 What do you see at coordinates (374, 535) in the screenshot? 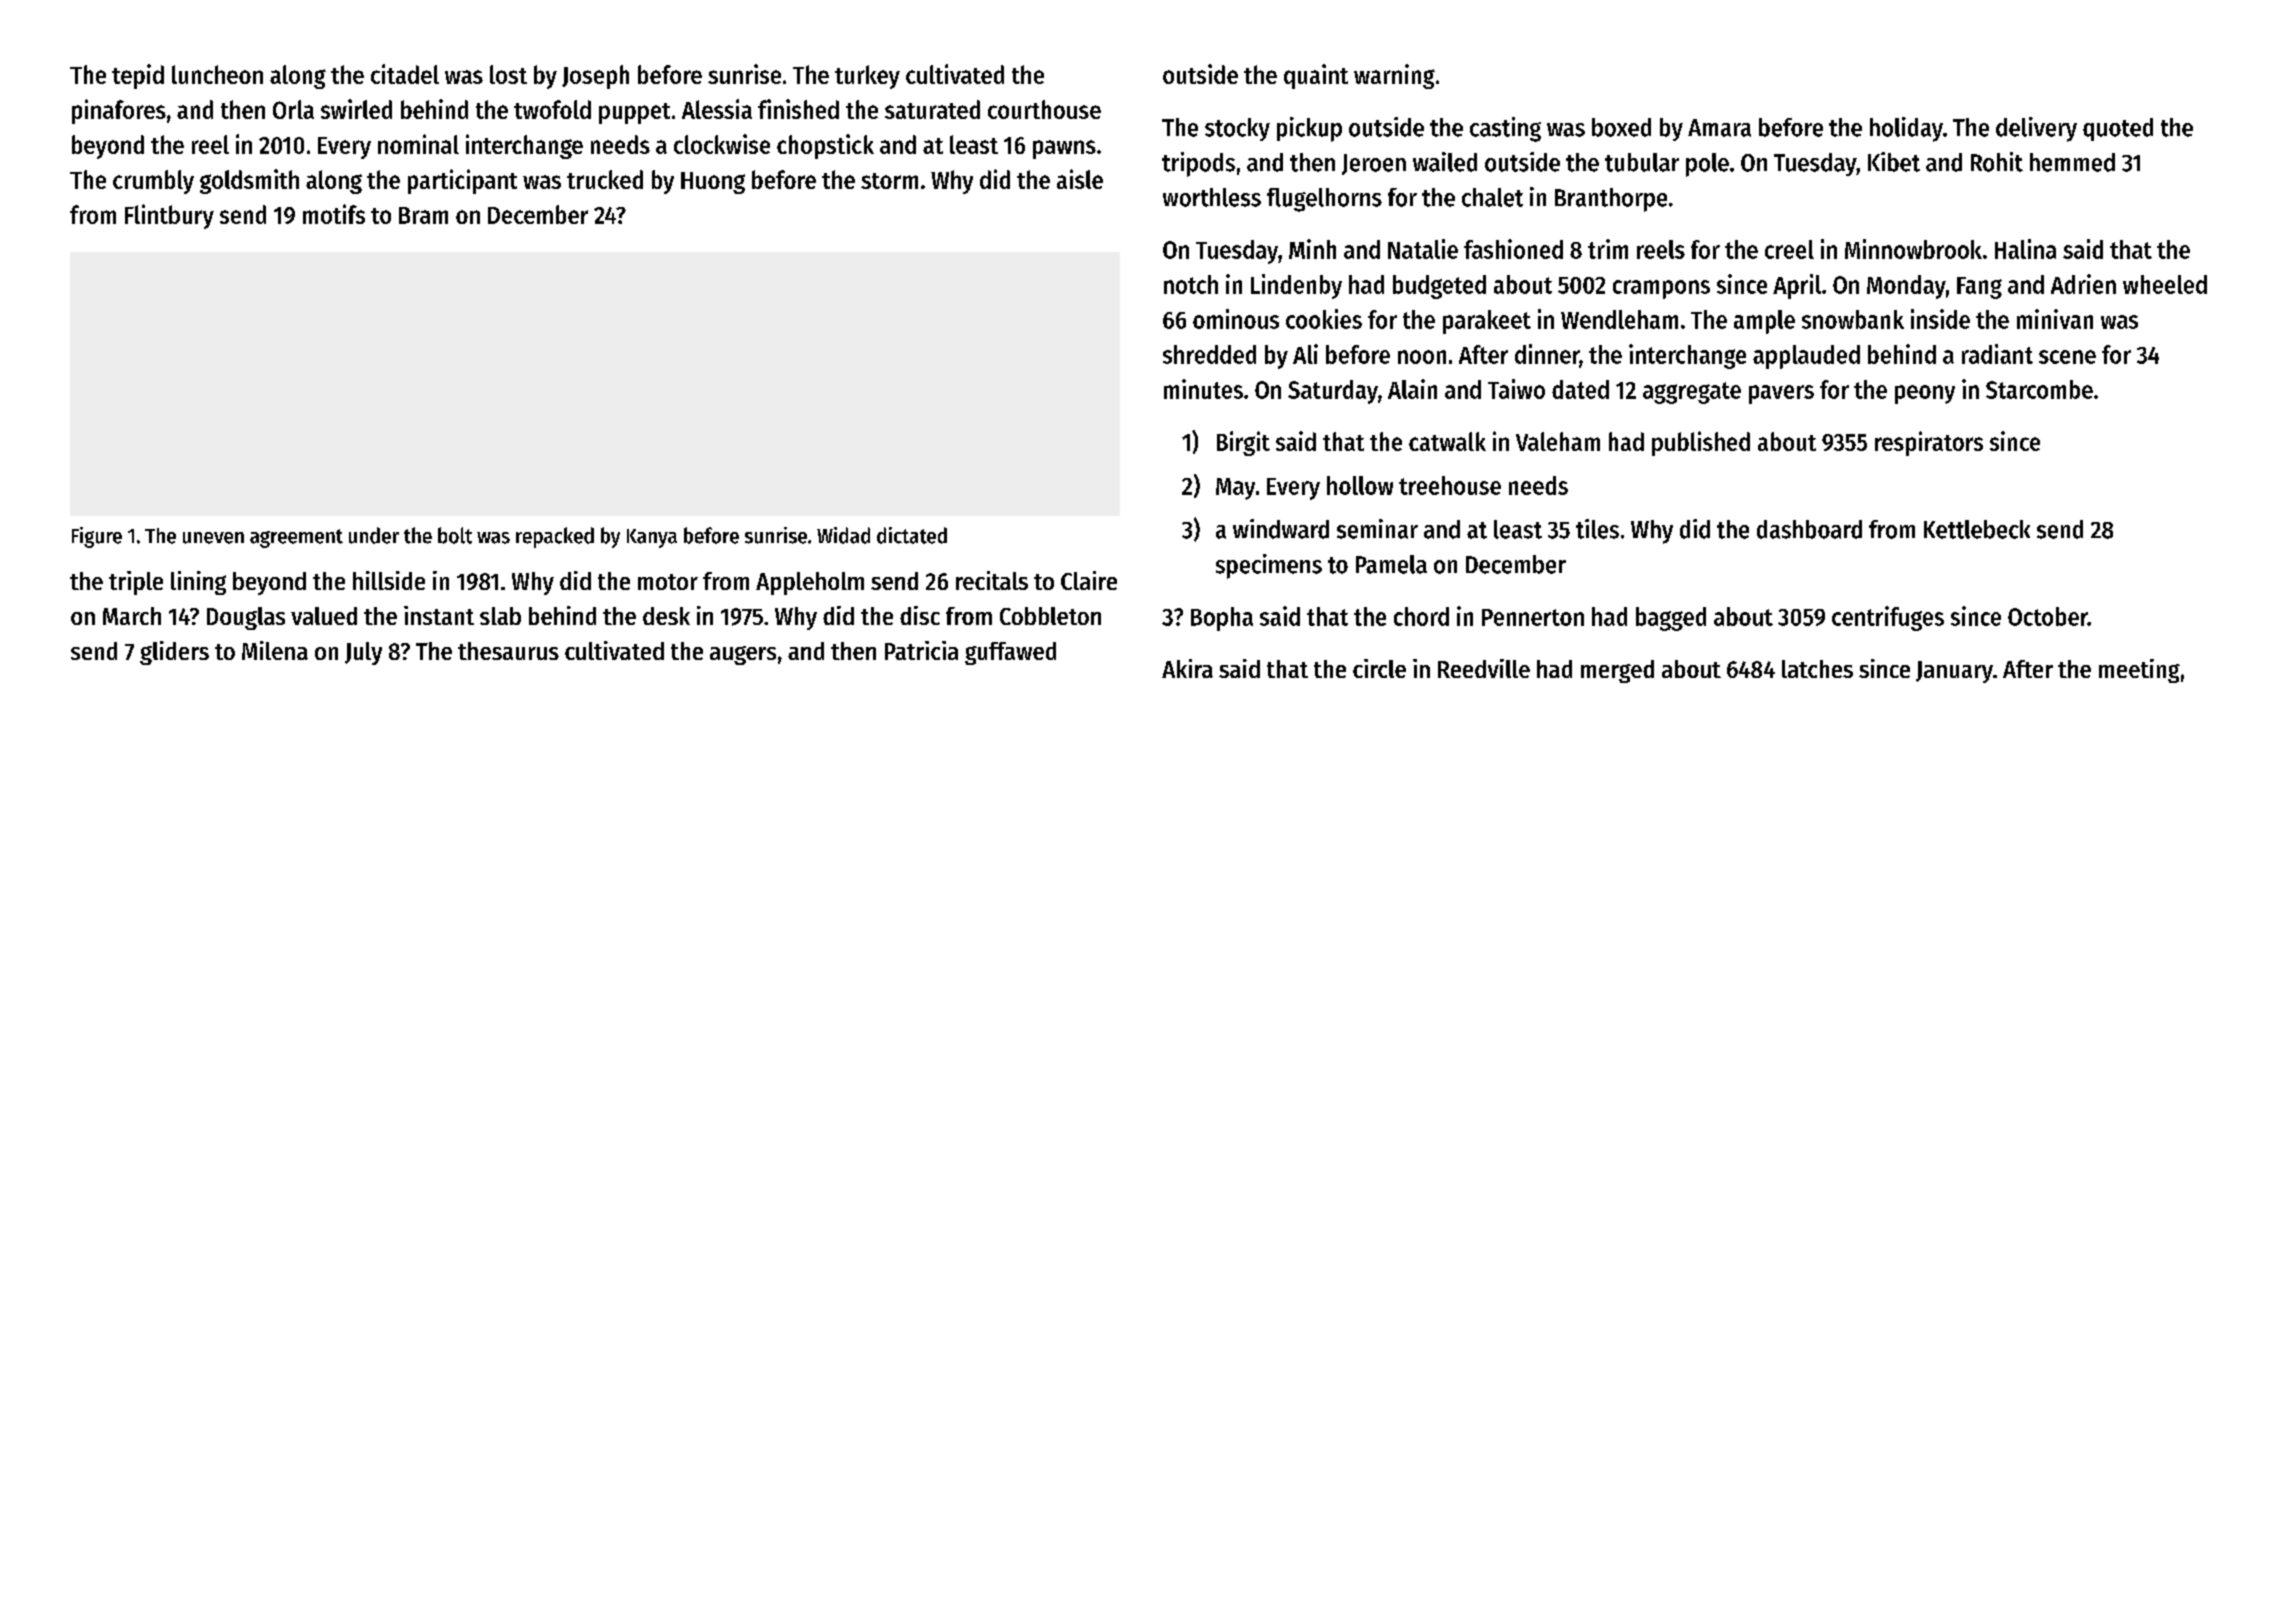
I see `under` at bounding box center [374, 535].
